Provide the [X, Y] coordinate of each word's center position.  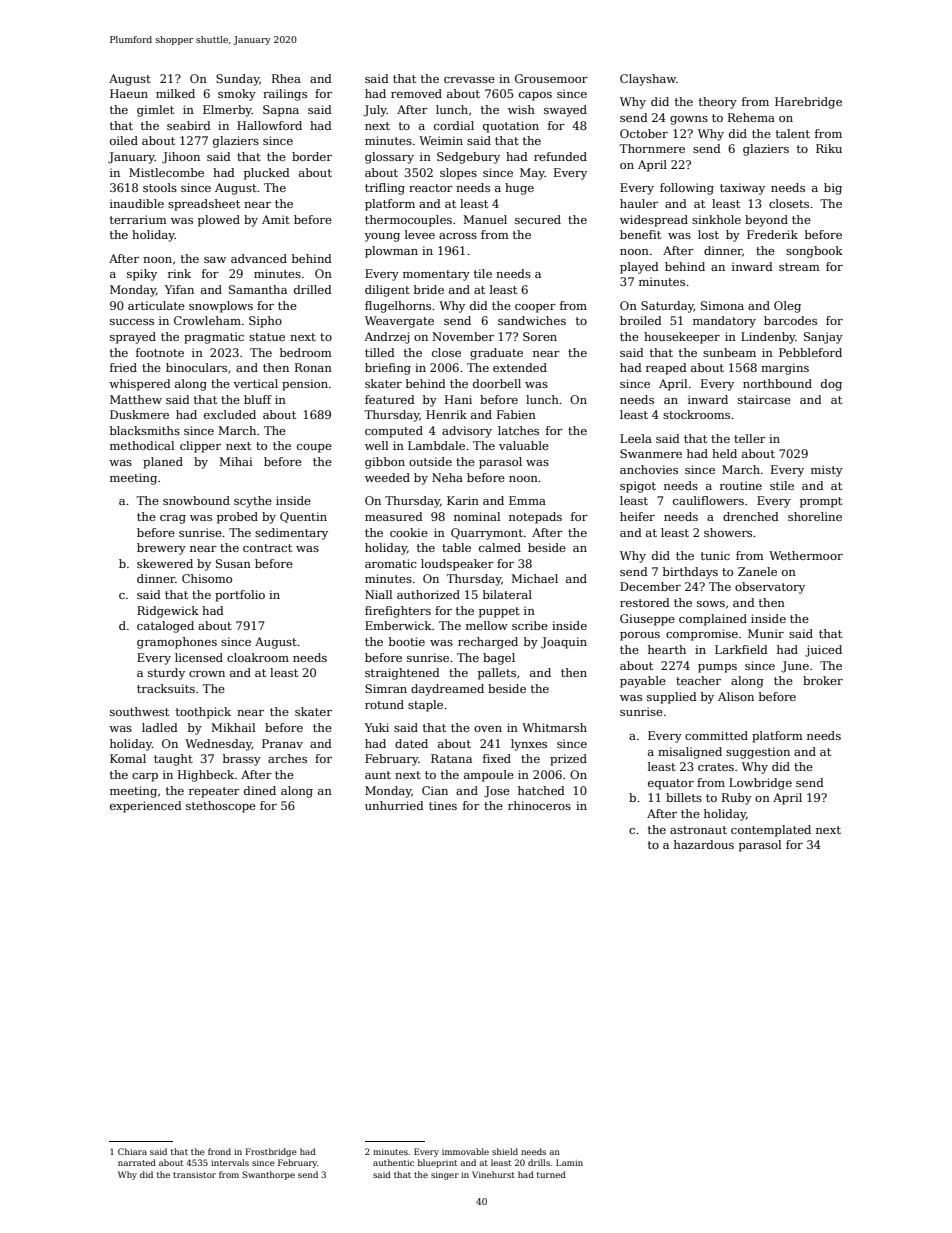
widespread [654, 221]
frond [219, 1151]
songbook [814, 252]
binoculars [196, 367]
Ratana [451, 758]
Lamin [569, 1162]
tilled [380, 352]
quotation [511, 127]
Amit [276, 219]
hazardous [704, 844]
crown [207, 674]
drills [539, 1162]
